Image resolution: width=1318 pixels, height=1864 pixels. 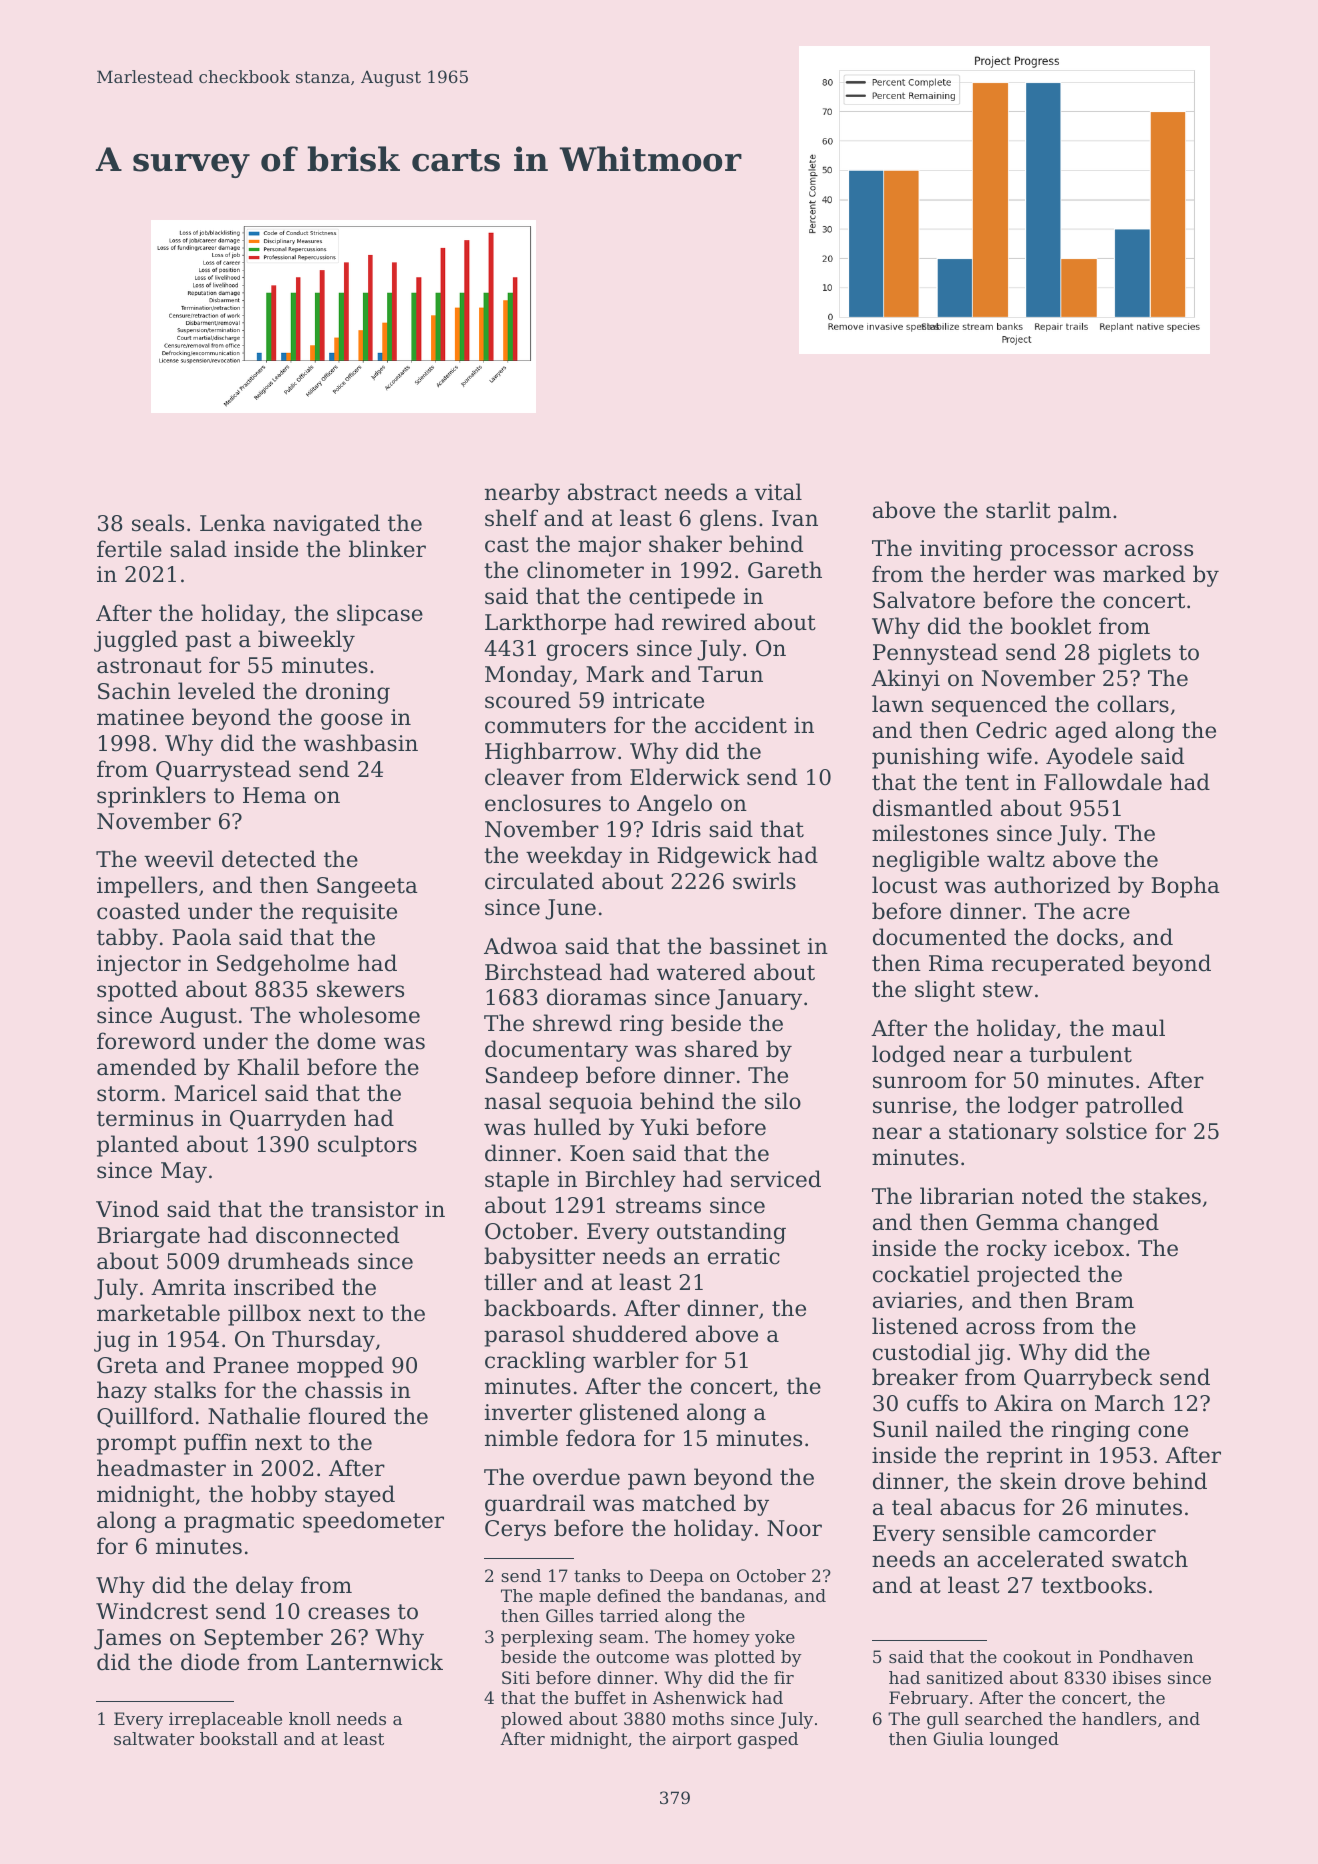 What do you see at coordinates (154, 1738) in the screenshot?
I see `saltwater` at bounding box center [154, 1738].
